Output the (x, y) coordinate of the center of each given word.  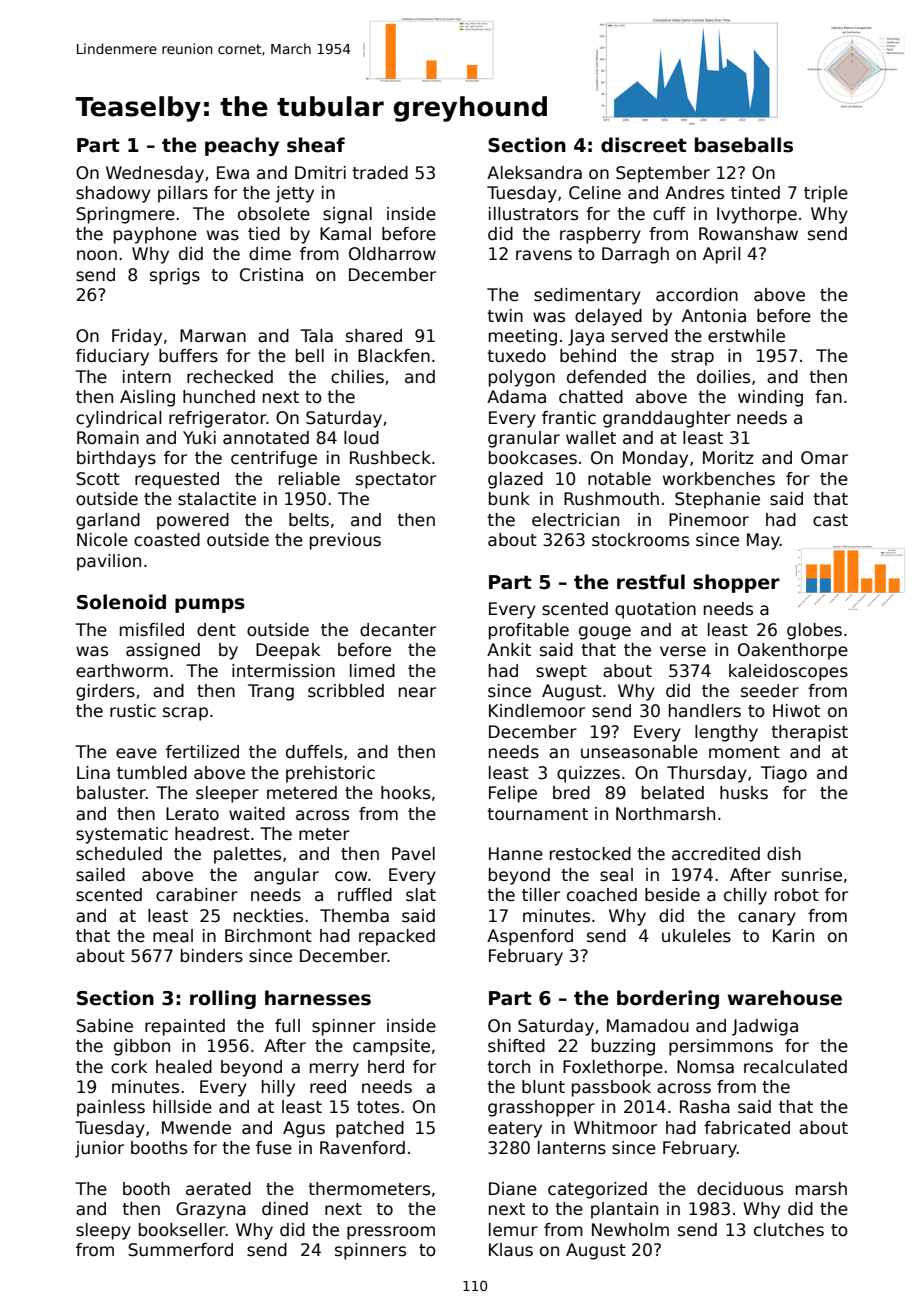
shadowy (113, 194)
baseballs (744, 145)
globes (814, 631)
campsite (391, 1047)
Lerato (192, 814)
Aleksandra (534, 173)
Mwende (196, 1128)
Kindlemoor (537, 711)
